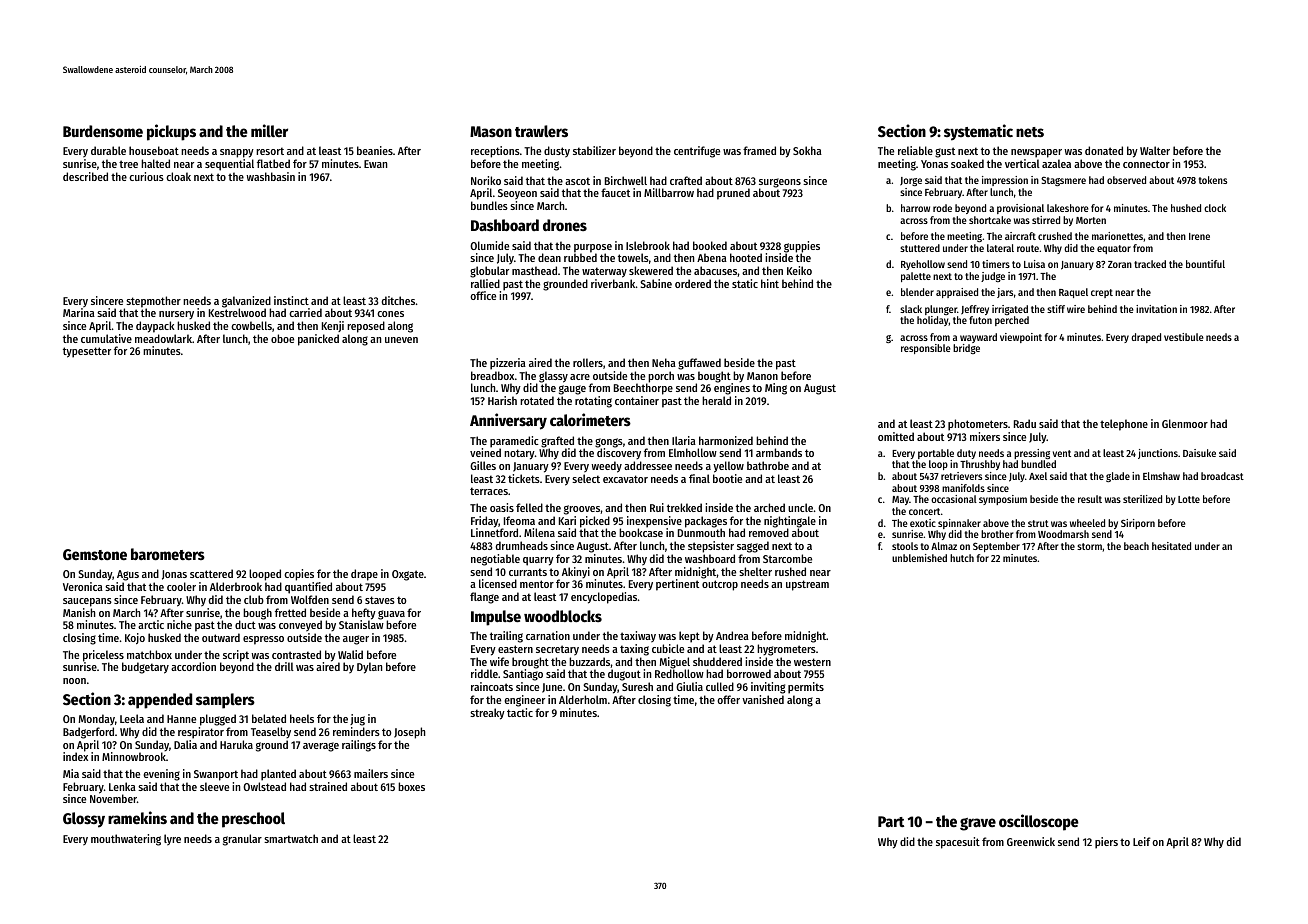  What do you see at coordinates (87, 352) in the page?
I see `typesetter` at bounding box center [87, 352].
